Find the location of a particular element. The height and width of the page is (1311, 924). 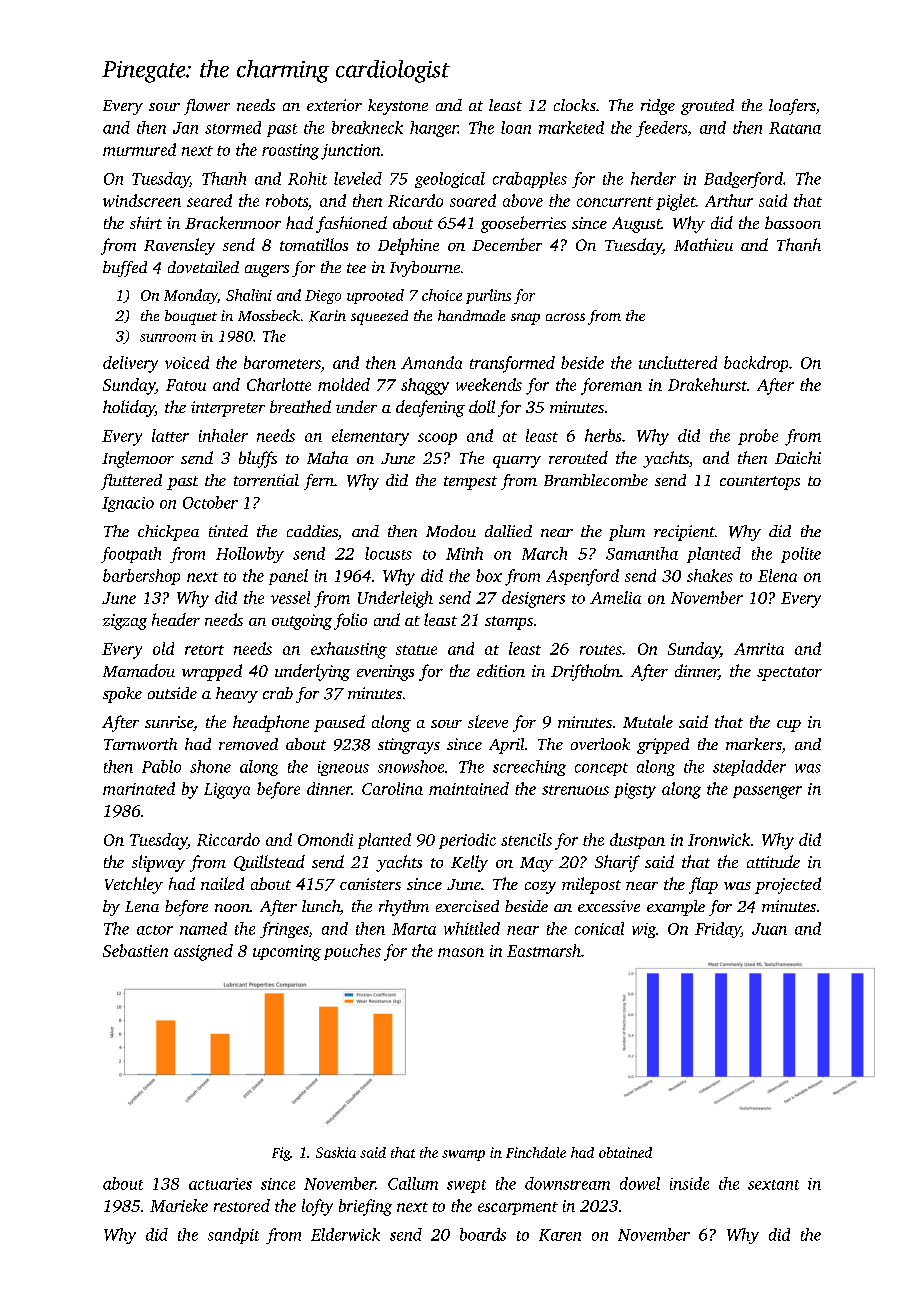

transformed is located at coordinates (512, 364).
